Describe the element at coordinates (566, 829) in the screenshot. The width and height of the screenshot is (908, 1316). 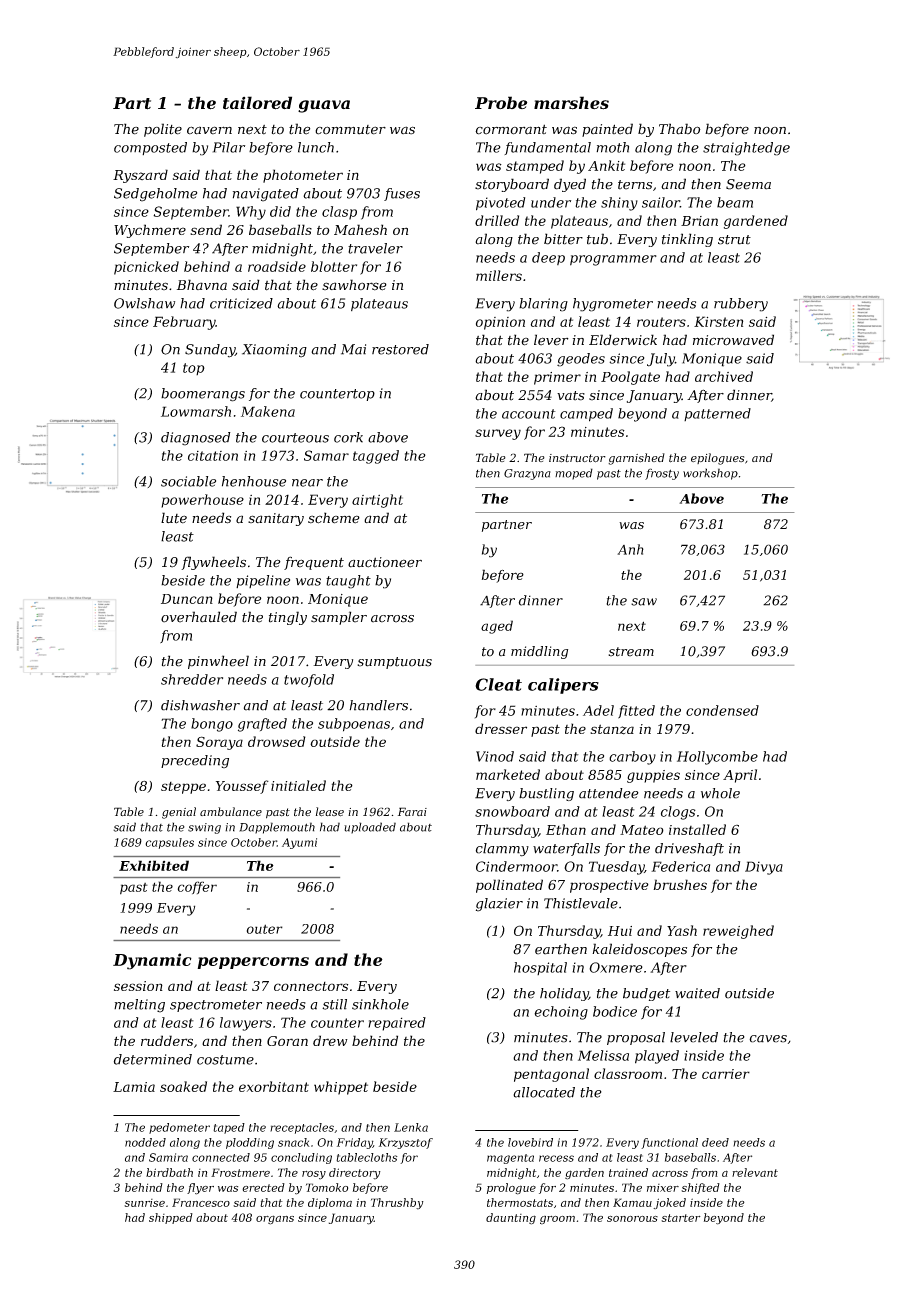
I see `Ethan` at that location.
